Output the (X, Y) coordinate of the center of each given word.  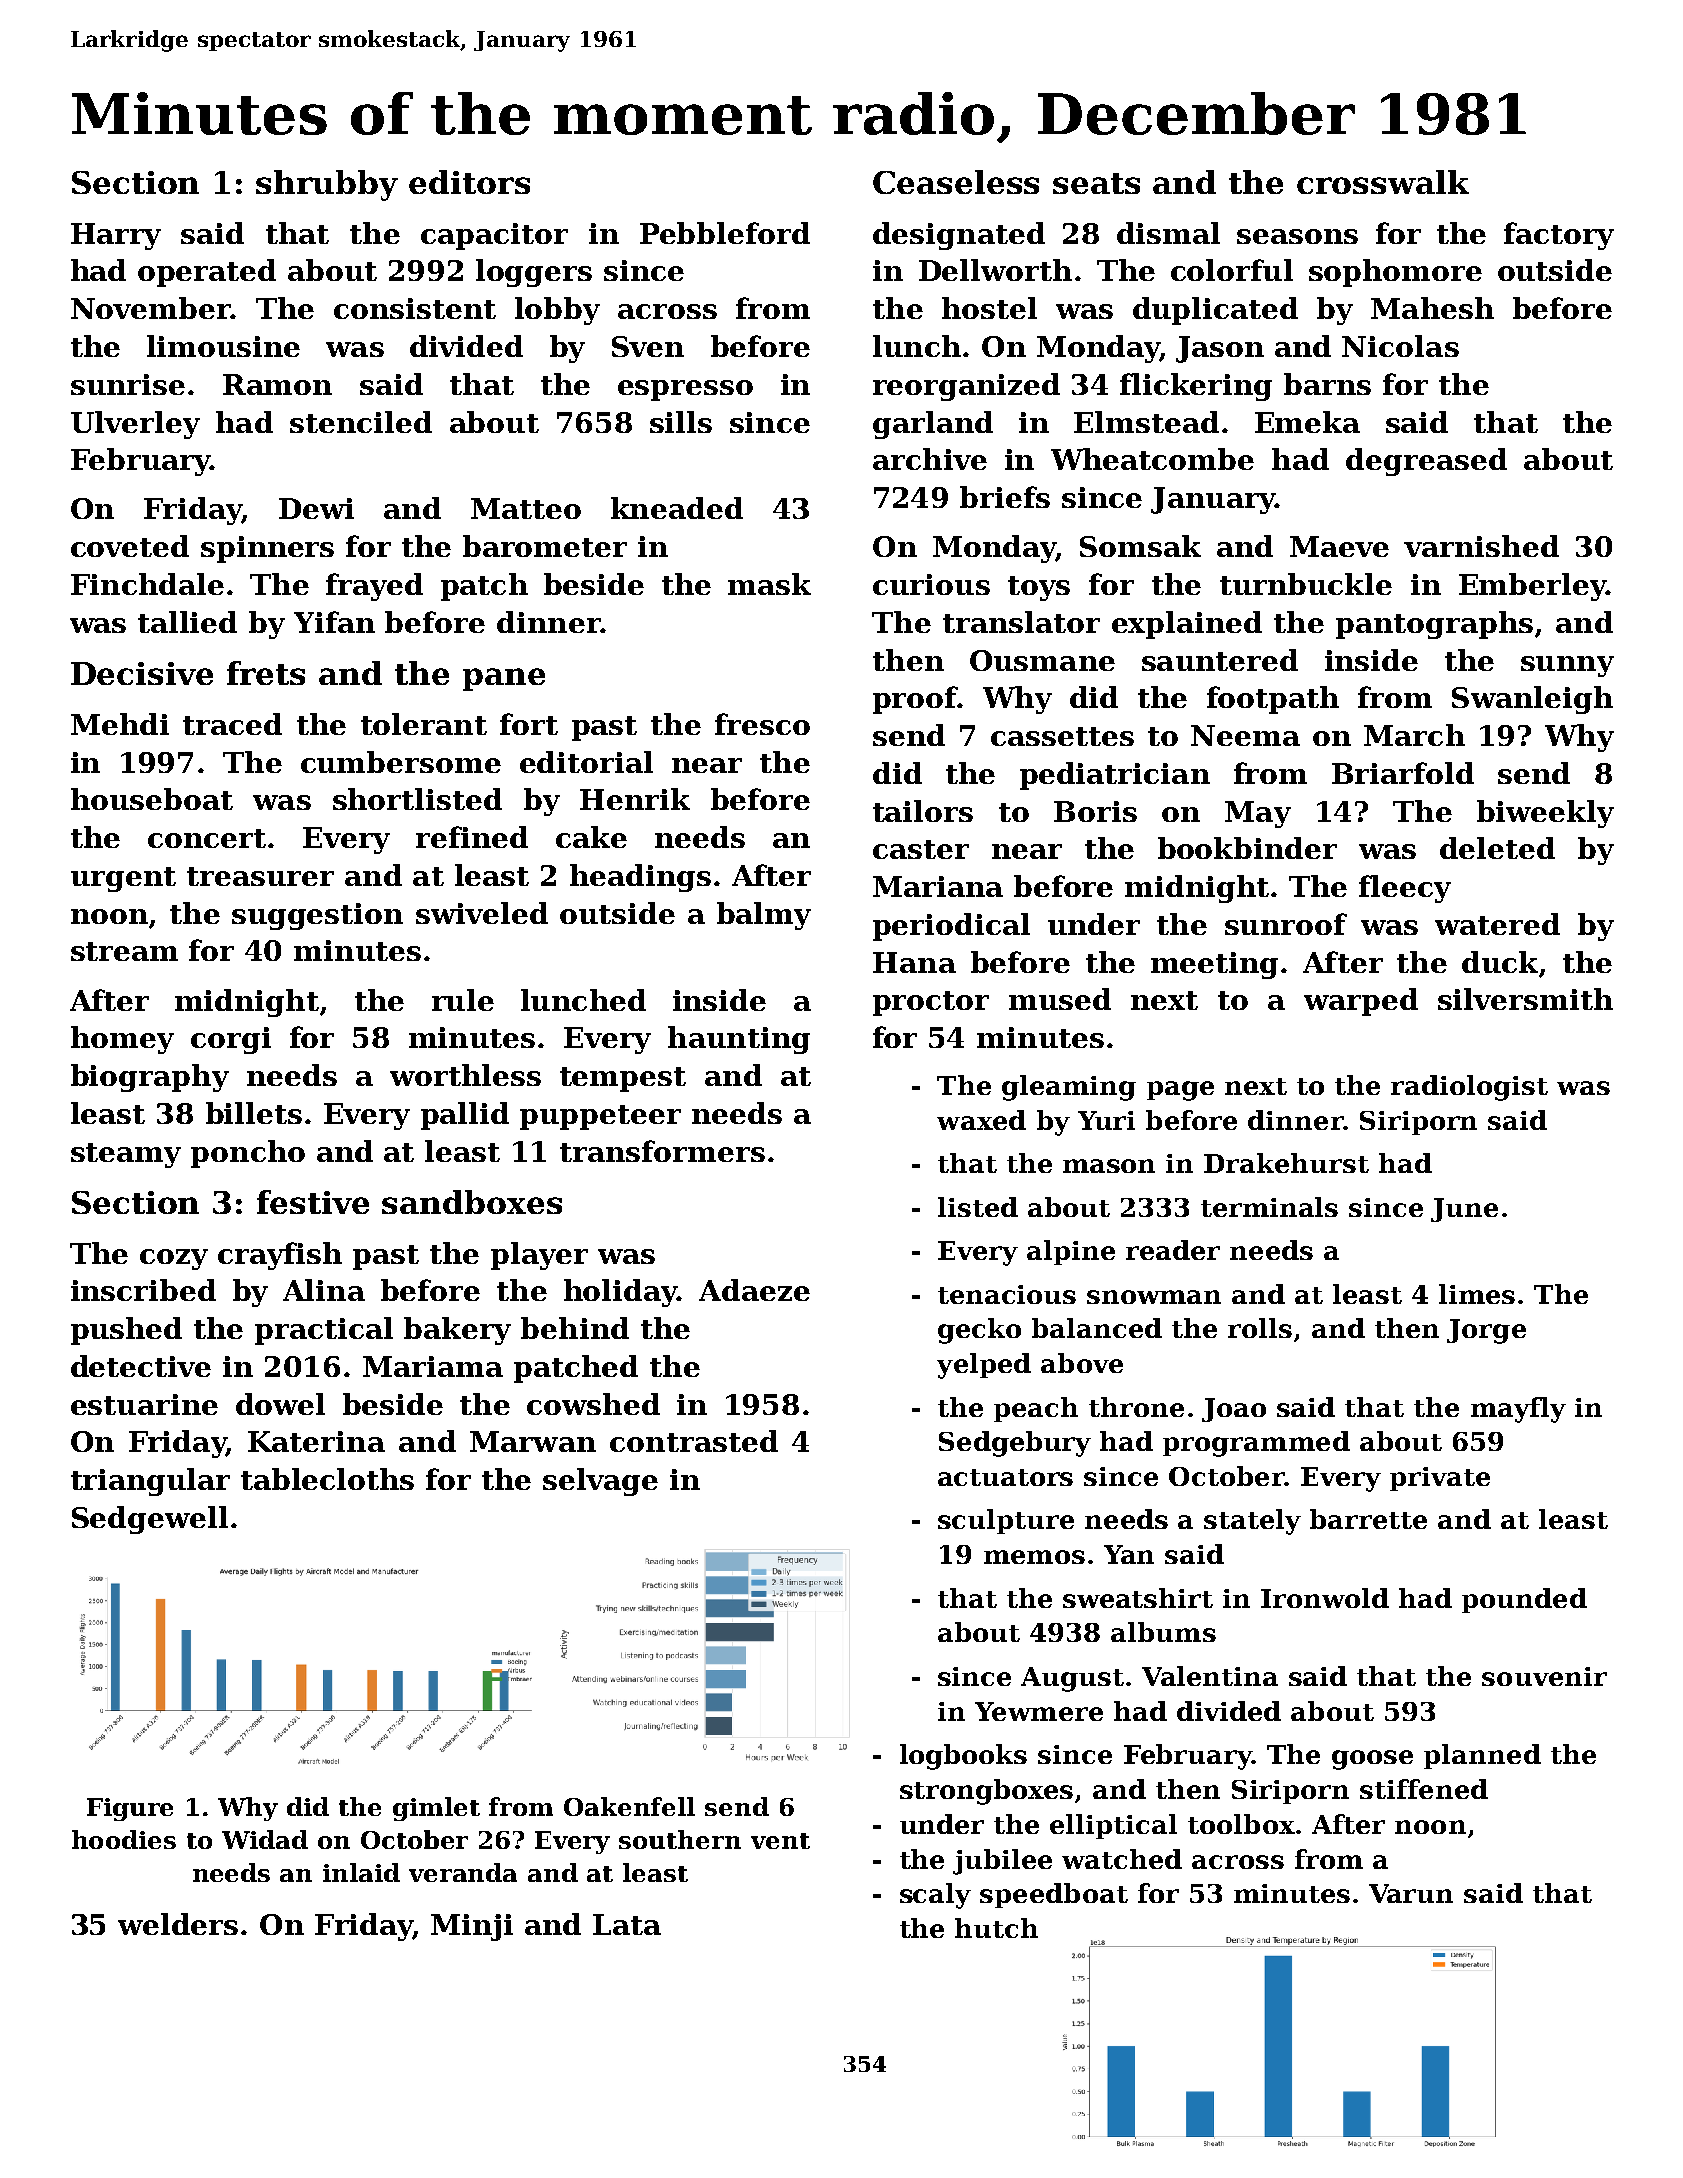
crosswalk (1383, 182)
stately (1252, 1522)
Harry (116, 236)
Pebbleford (725, 233)
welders (178, 1924)
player (539, 1256)
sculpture (1006, 1521)
